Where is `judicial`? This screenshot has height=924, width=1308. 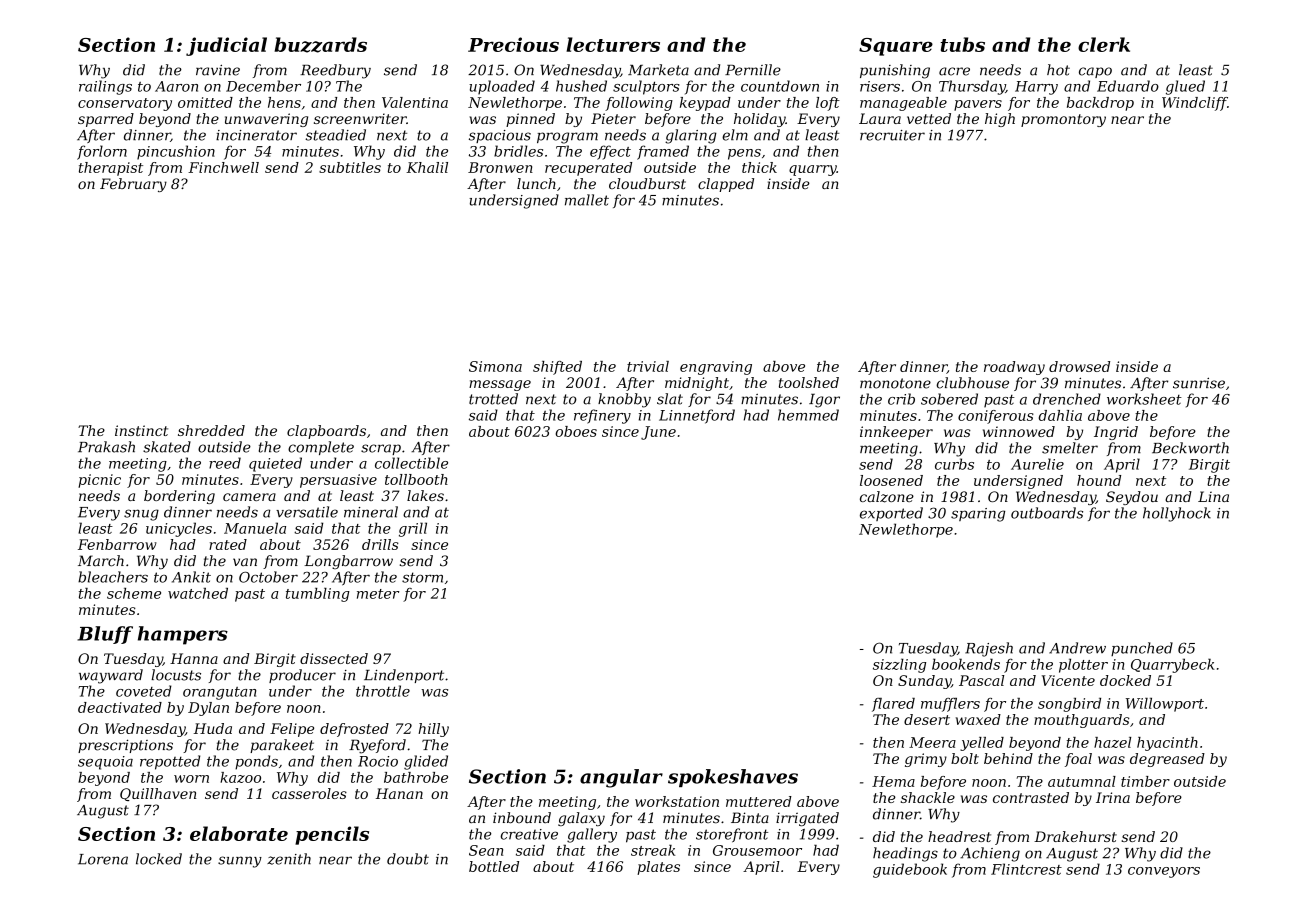
judicial is located at coordinates (226, 46).
